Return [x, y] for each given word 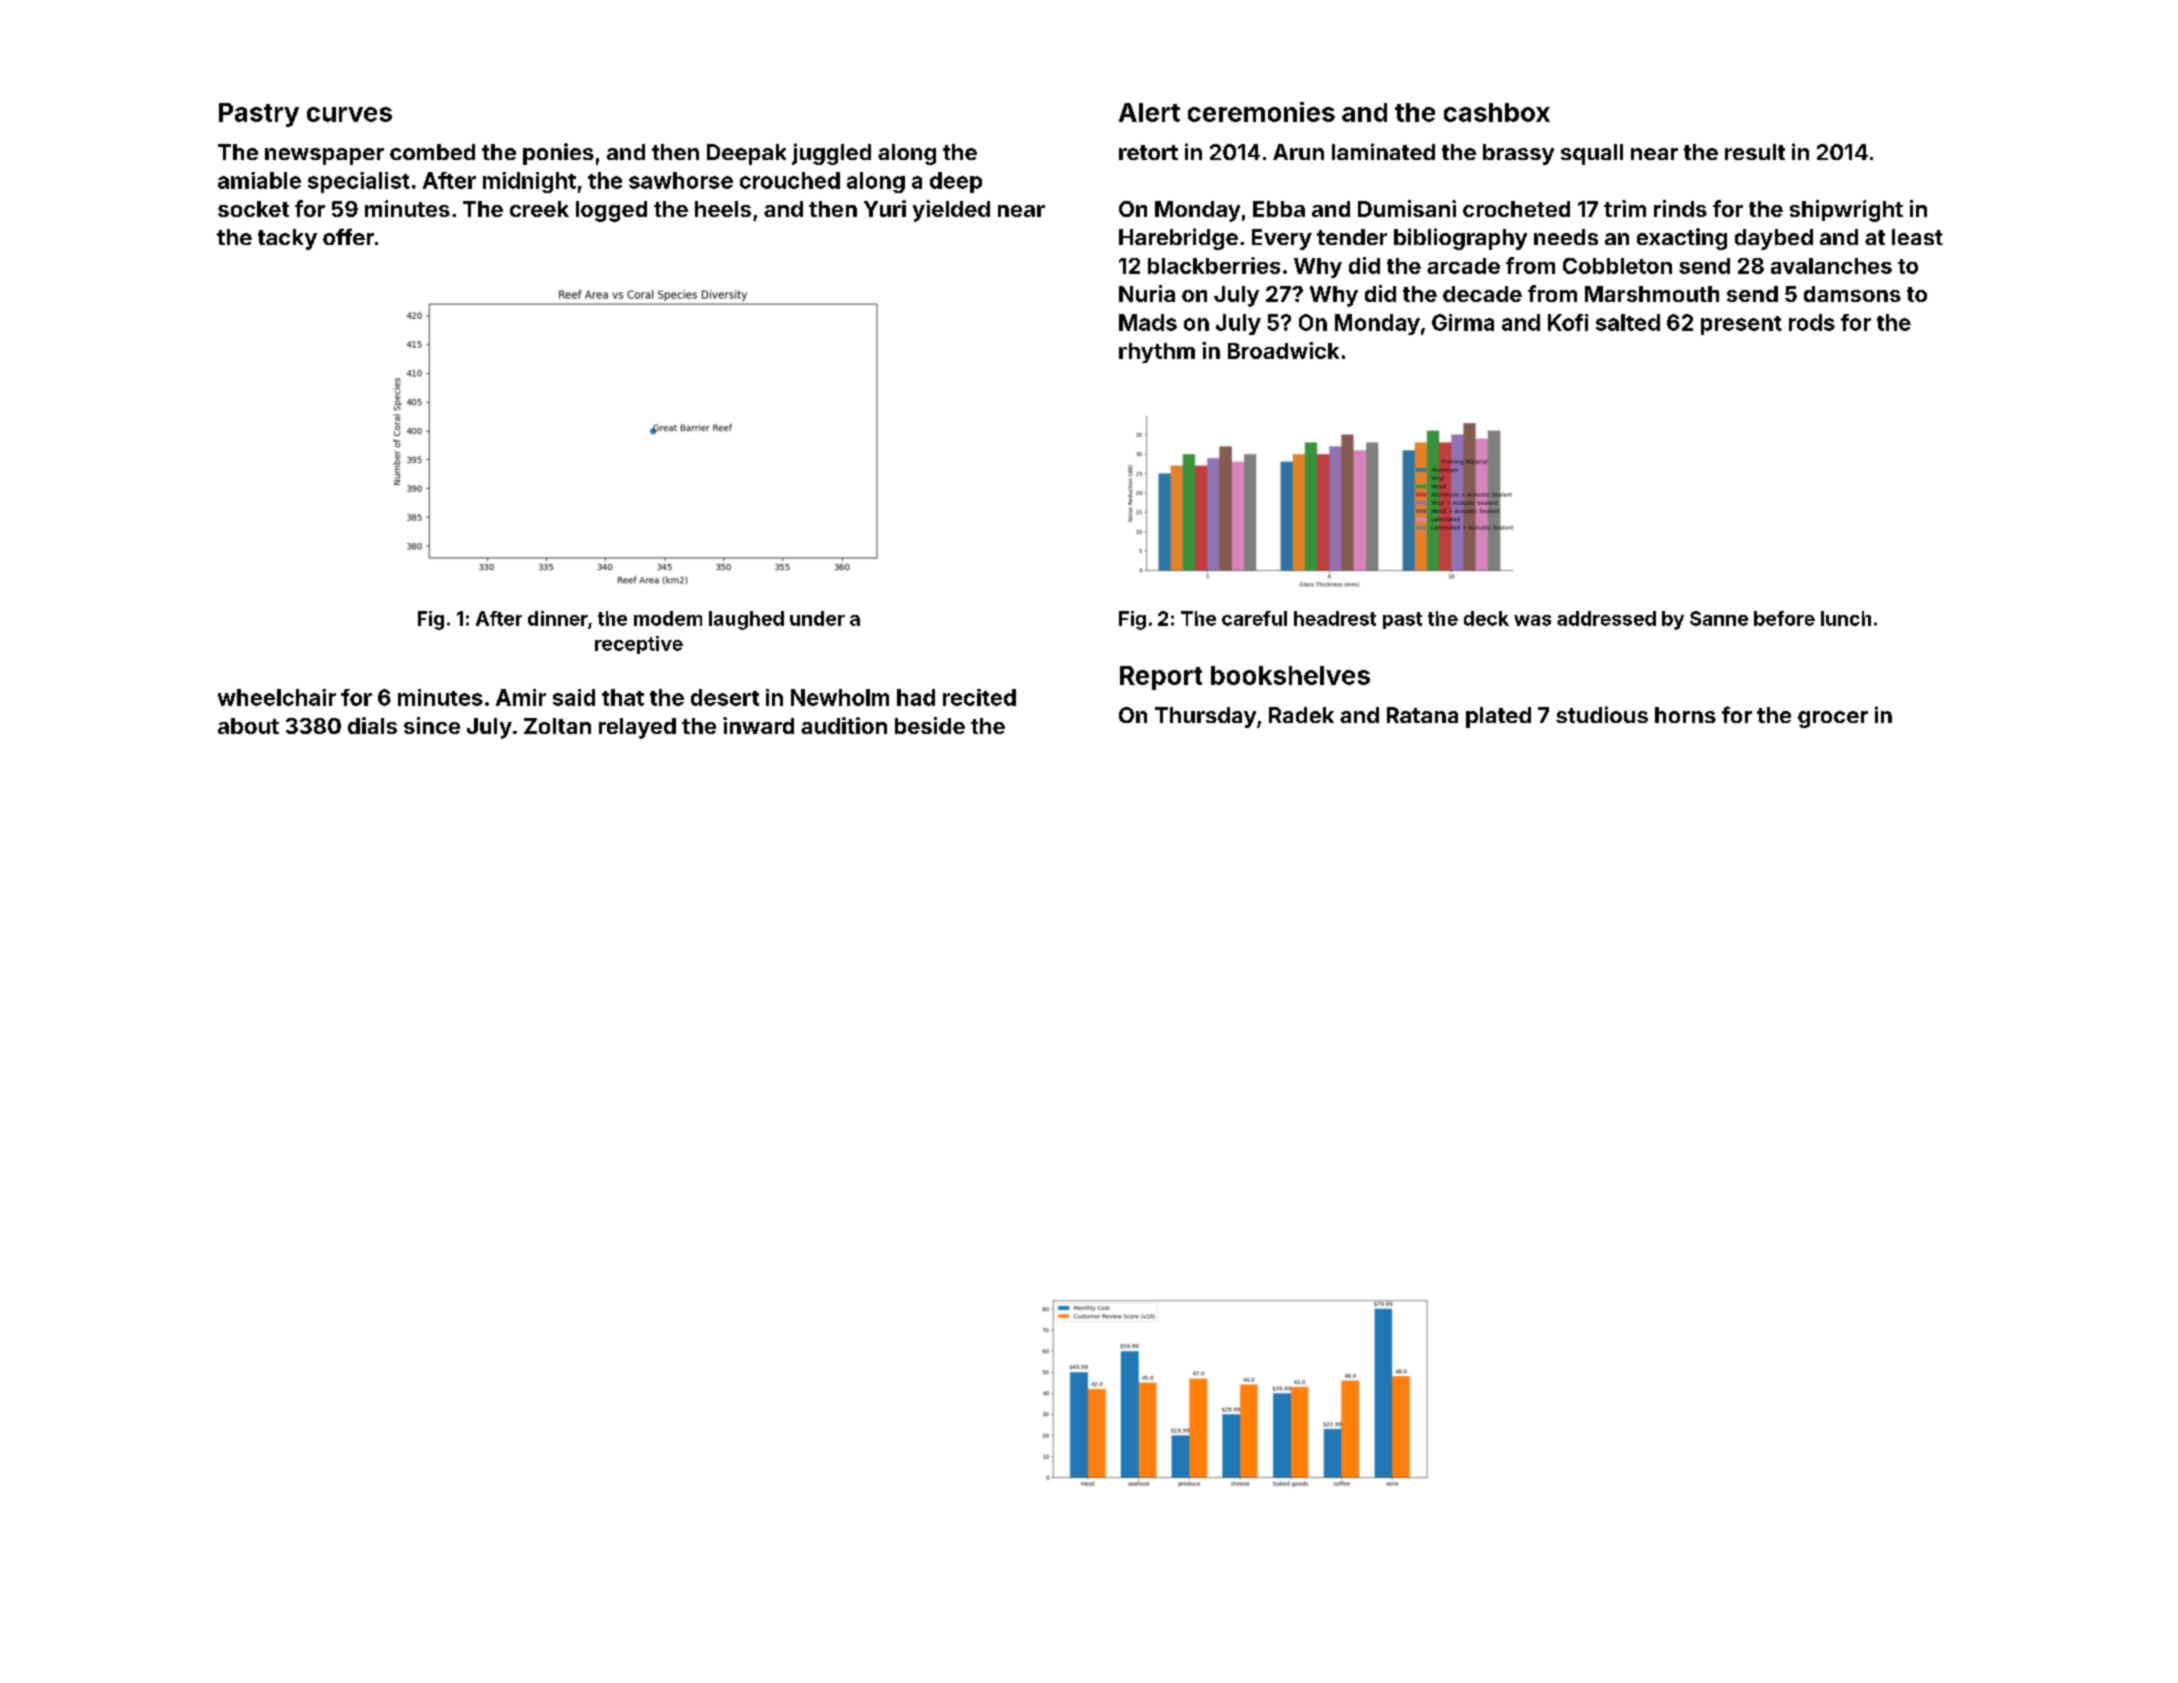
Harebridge [1178, 239]
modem [668, 618]
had [916, 697]
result [1755, 152]
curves [349, 114]
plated [1498, 717]
